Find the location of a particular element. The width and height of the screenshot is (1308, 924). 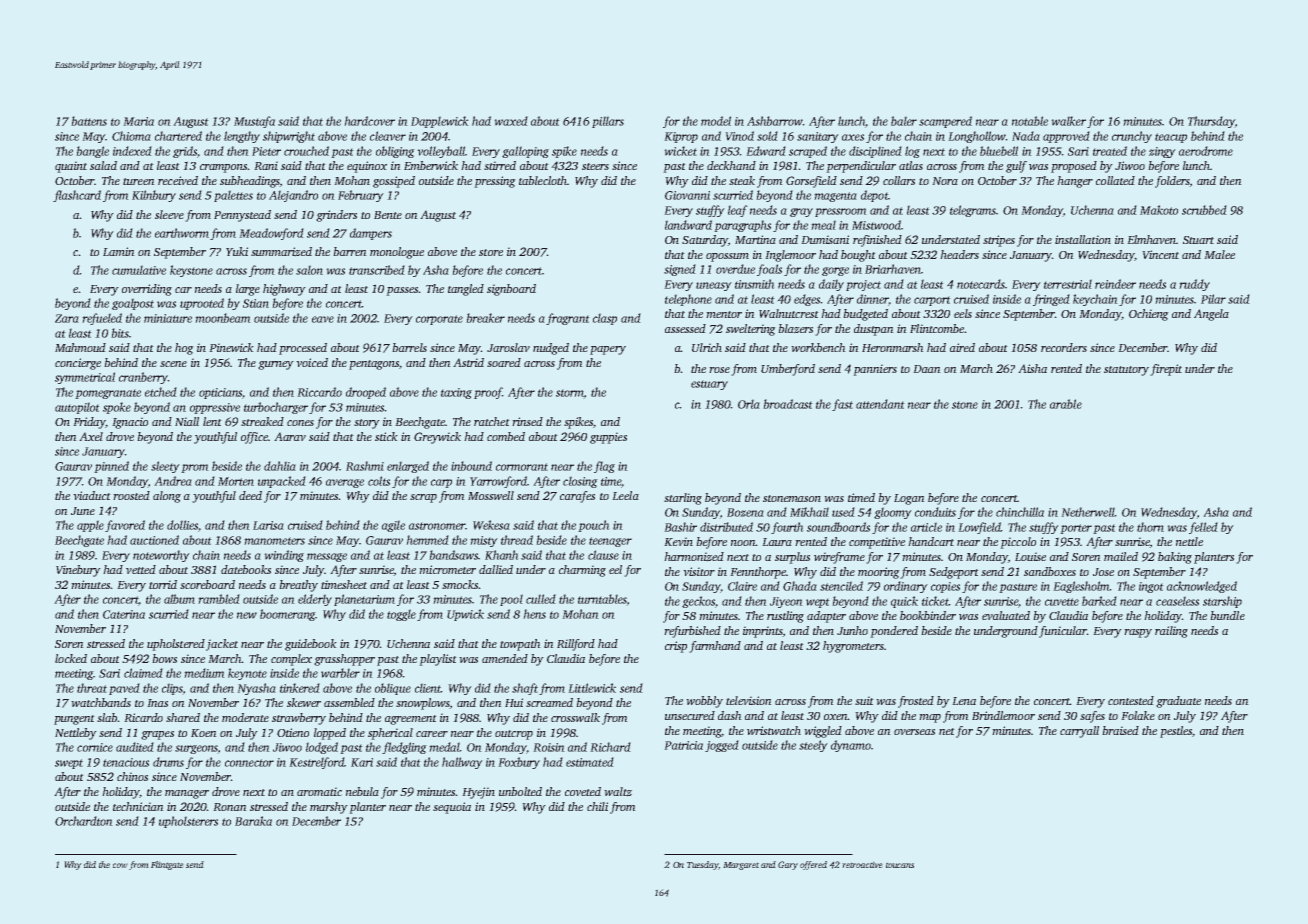

flashcard is located at coordinates (77, 196).
